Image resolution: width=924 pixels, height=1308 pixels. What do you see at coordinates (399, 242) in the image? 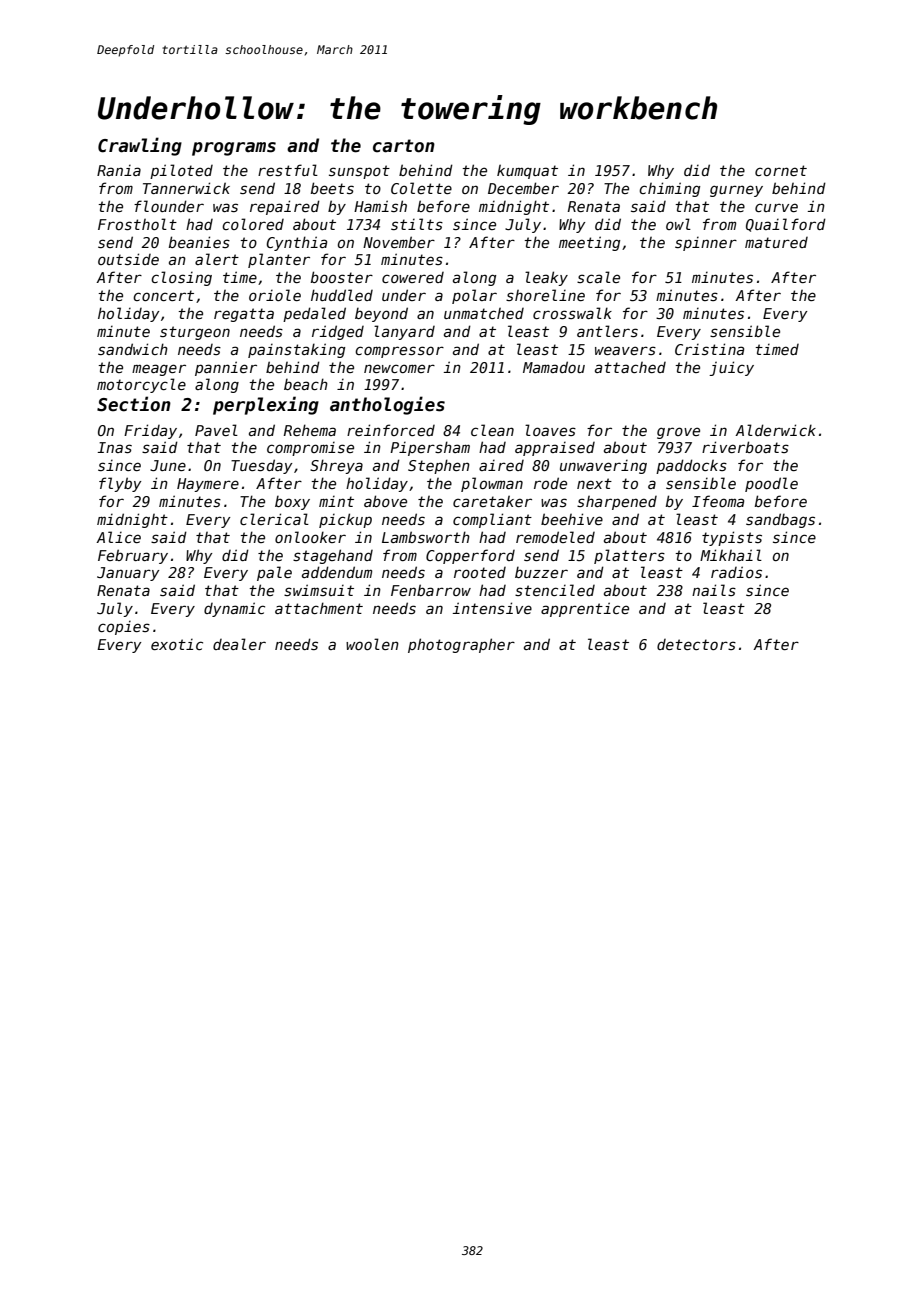
I see `November` at bounding box center [399, 242].
